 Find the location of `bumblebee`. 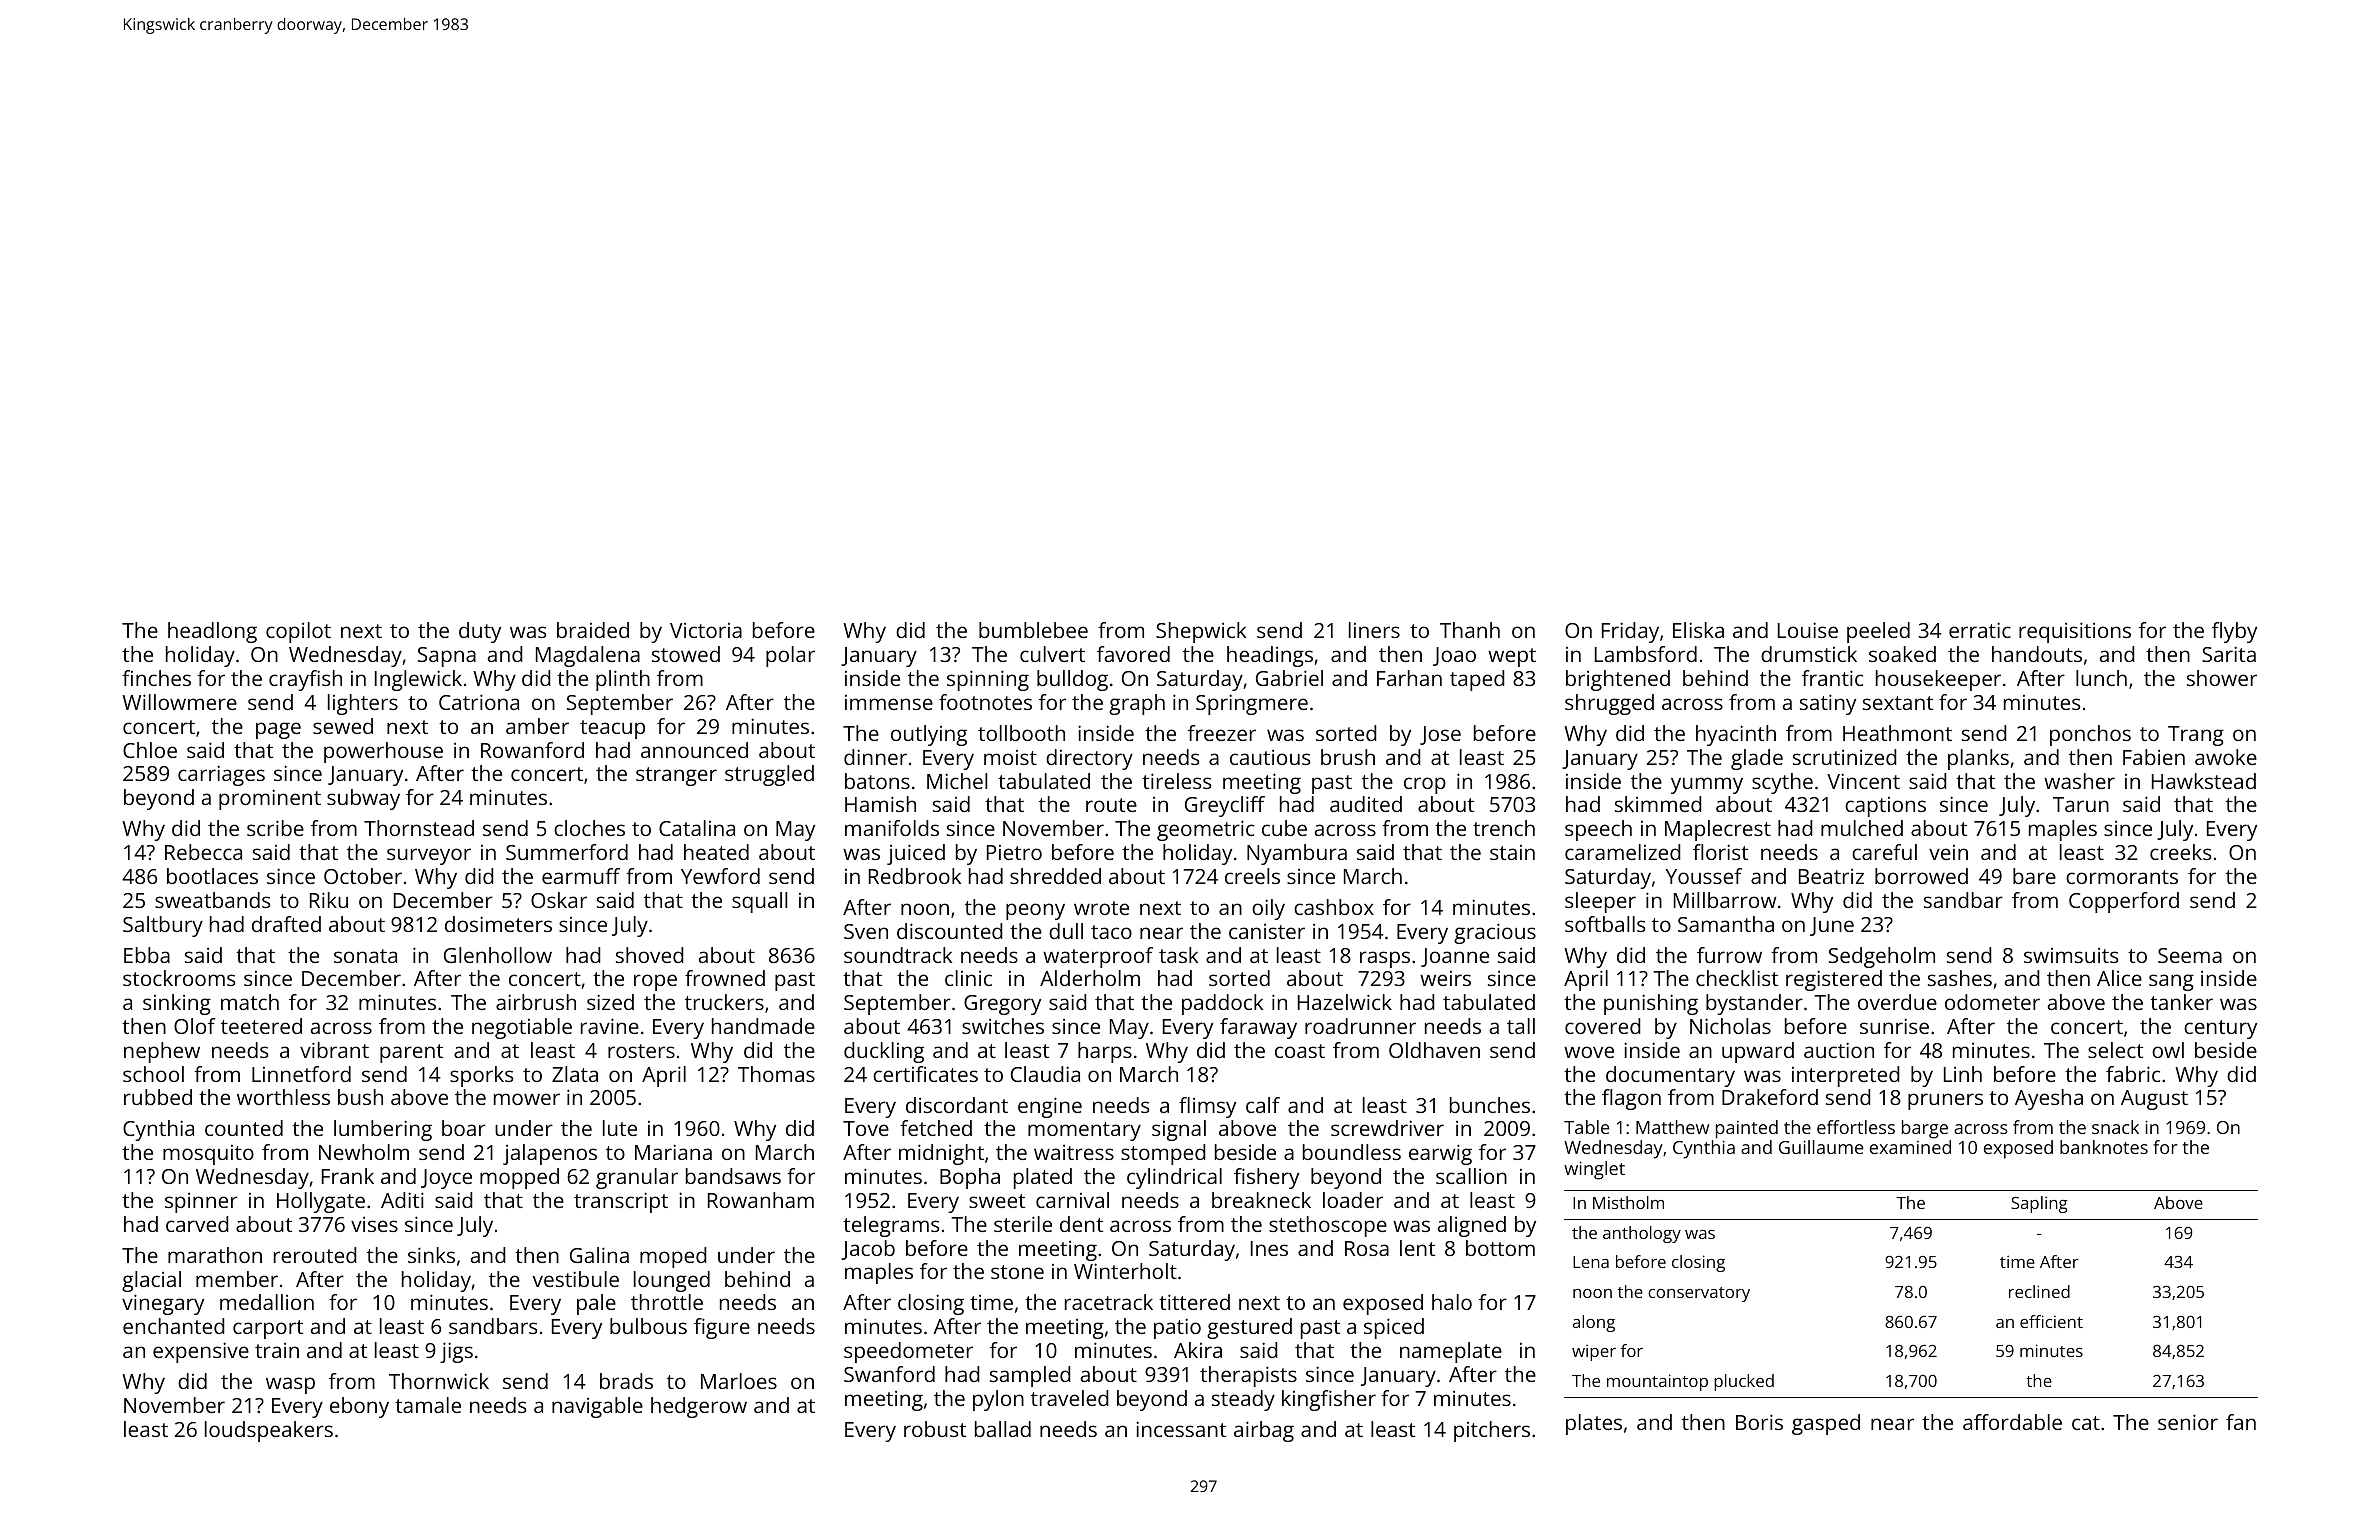

bumblebee is located at coordinates (1033, 630).
